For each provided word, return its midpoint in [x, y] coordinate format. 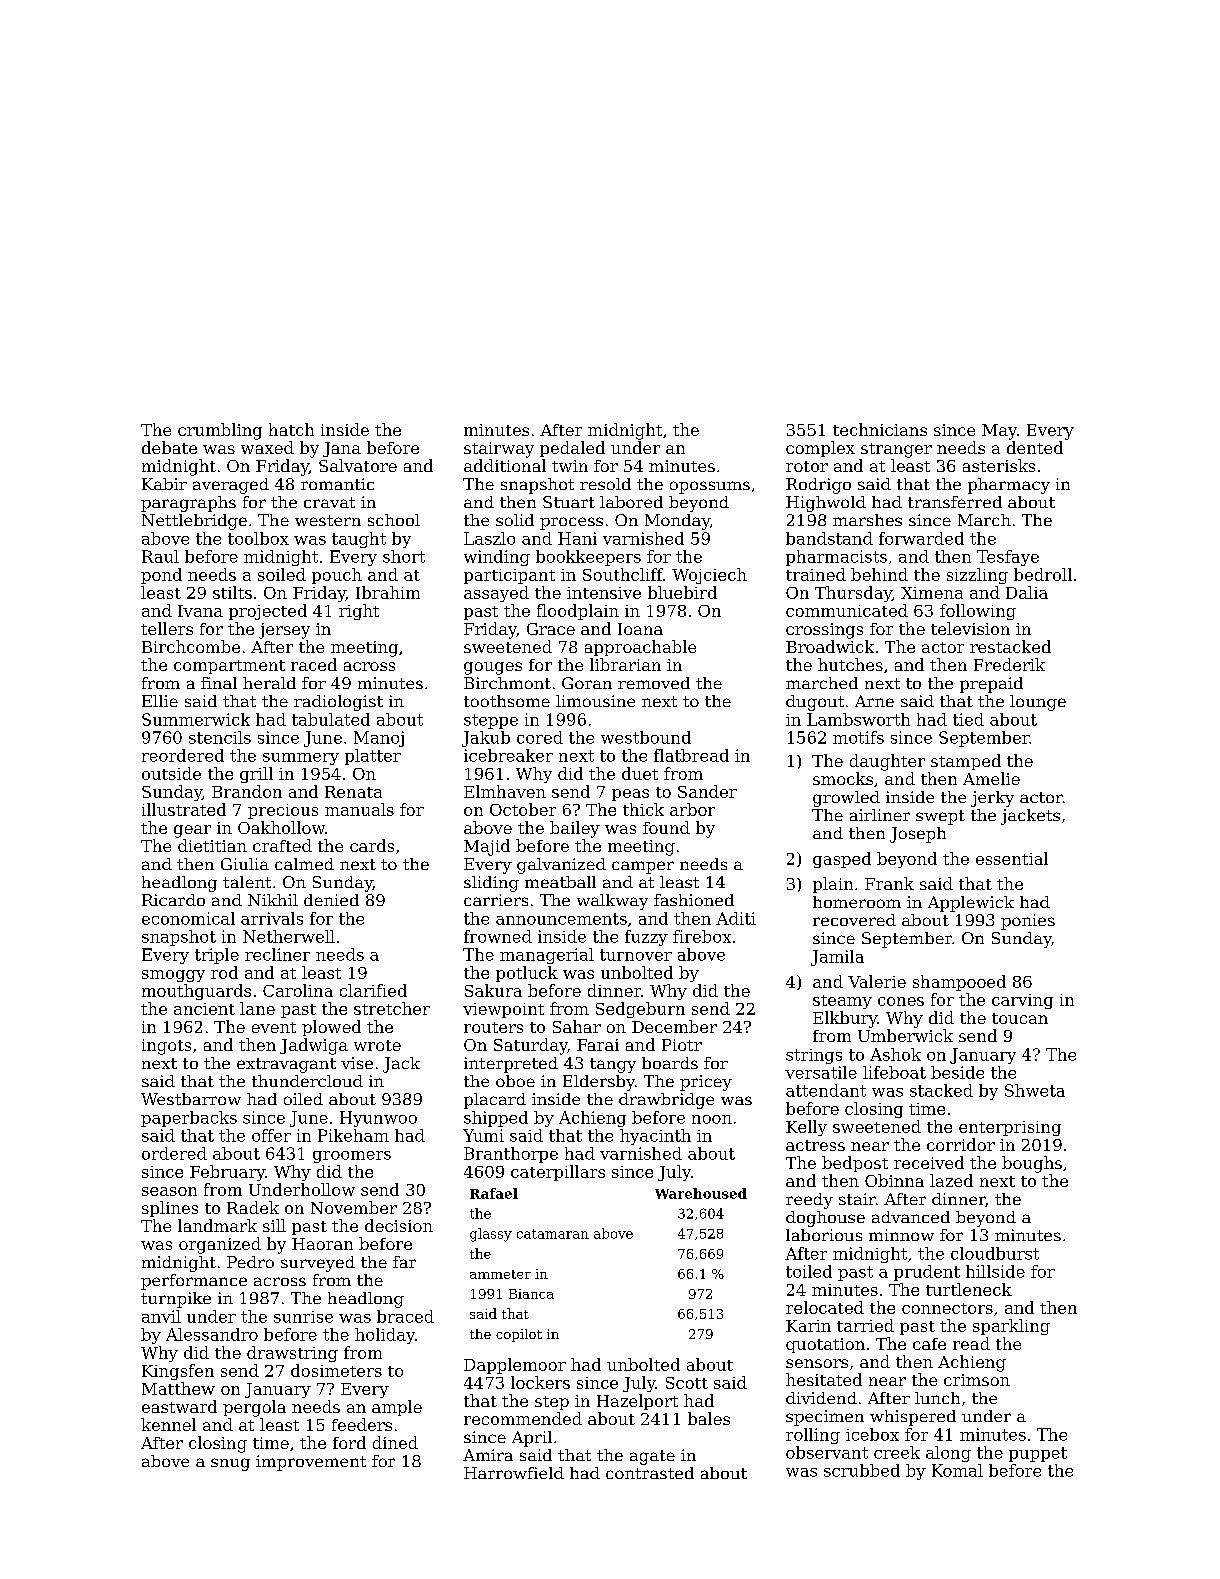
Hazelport [637, 1402]
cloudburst [995, 1253]
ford [349, 1442]
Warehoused [701, 1193]
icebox [872, 1434]
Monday [677, 522]
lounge [1038, 703]
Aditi [736, 918]
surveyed [318, 1264]
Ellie [160, 701]
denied [331, 900]
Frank [889, 883]
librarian [625, 664]
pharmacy [1009, 486]
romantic [337, 484]
